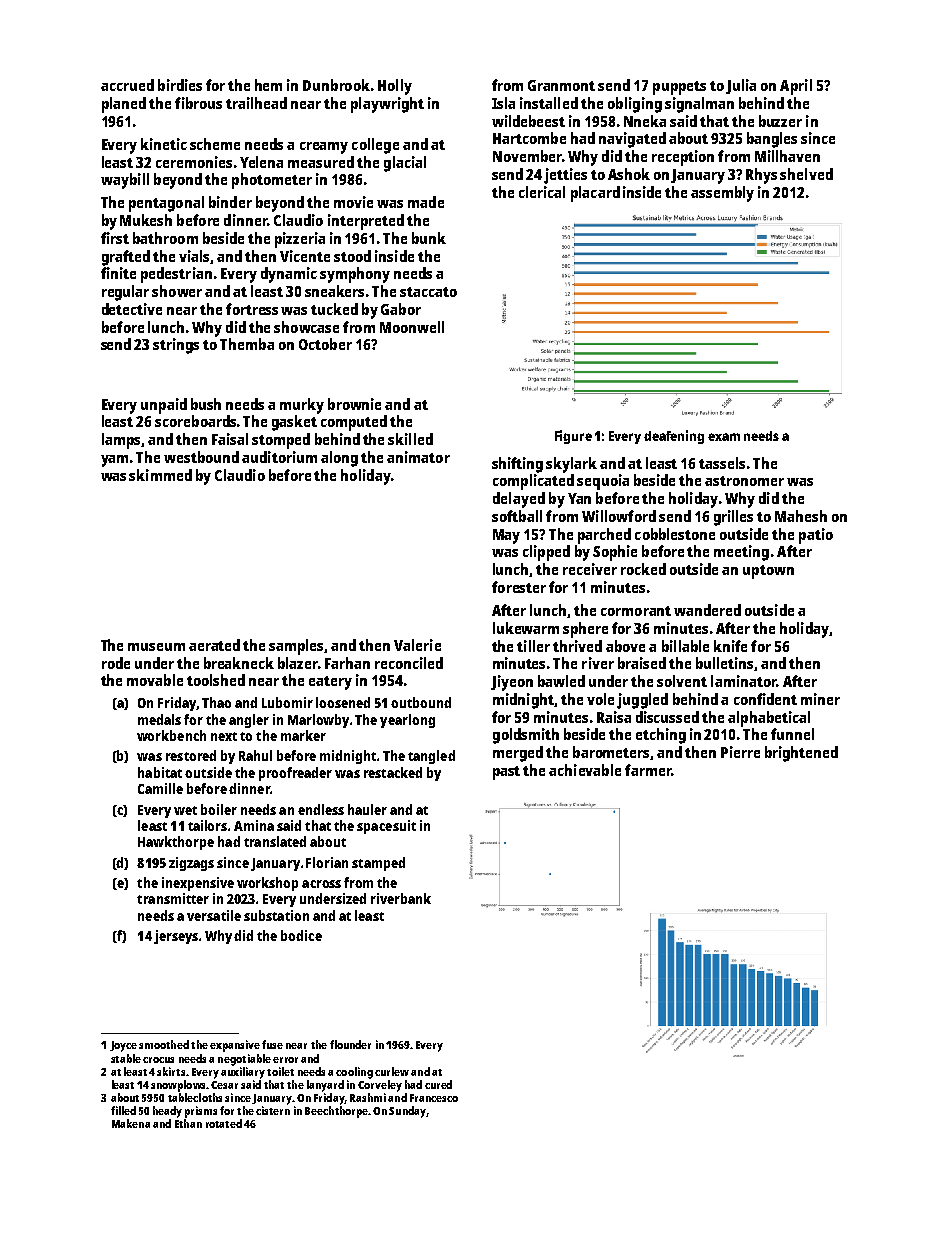  Describe the element at coordinates (529, 138) in the screenshot. I see `Hartcombe` at that location.
